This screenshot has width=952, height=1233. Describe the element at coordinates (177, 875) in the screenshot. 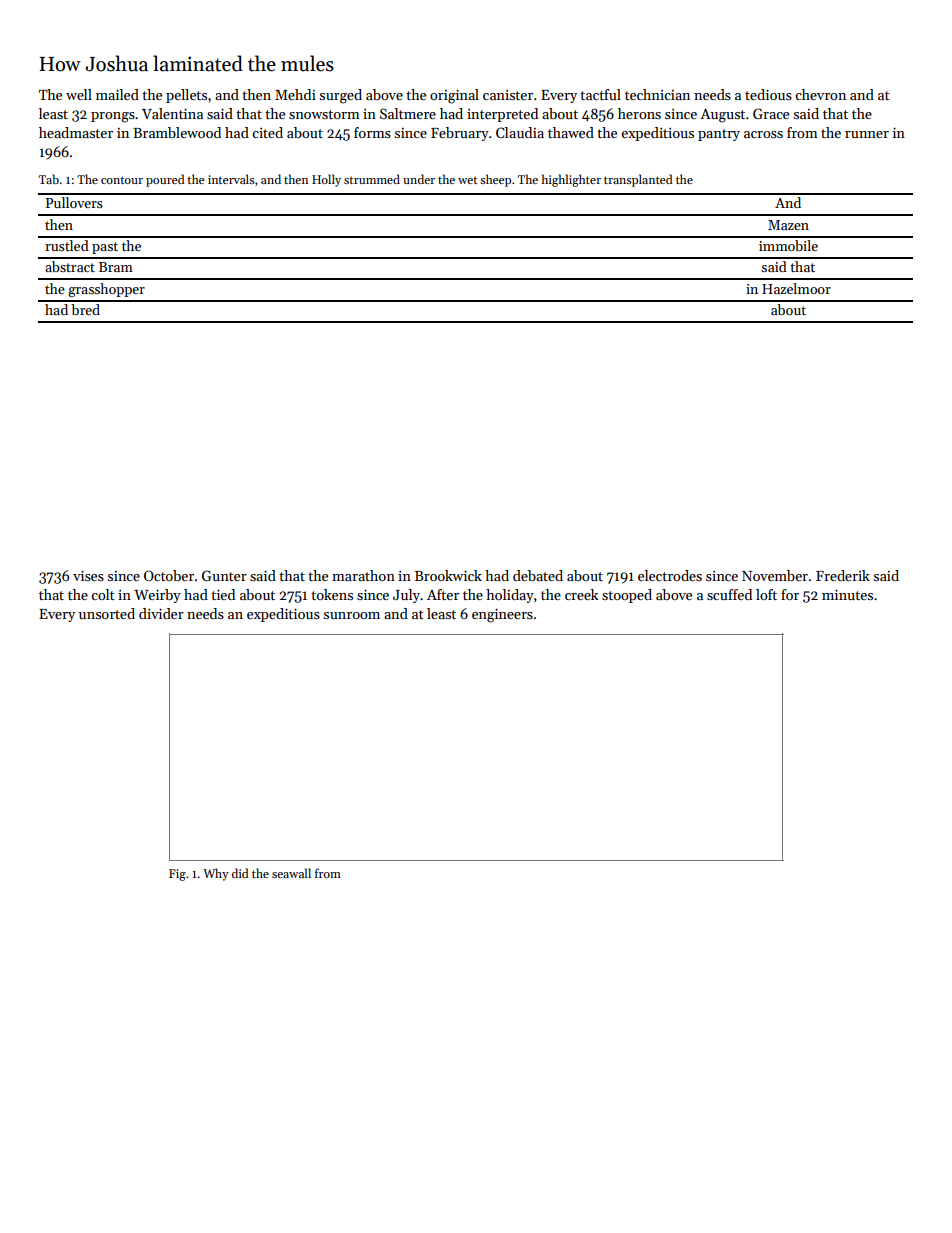

I see `Fig` at that location.
